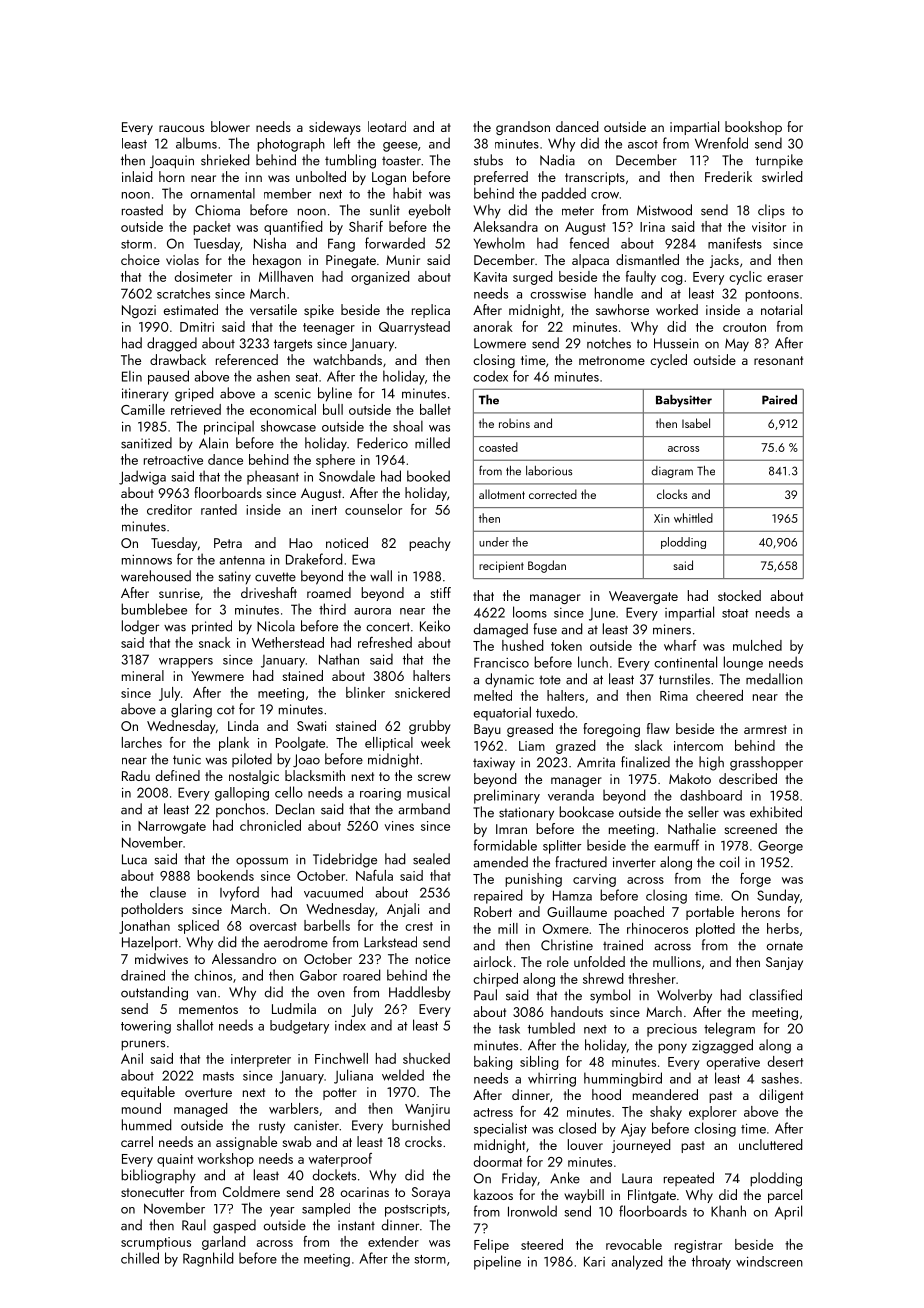 The width and height of the screenshot is (924, 1308). I want to click on bookshop, so click(753, 128).
